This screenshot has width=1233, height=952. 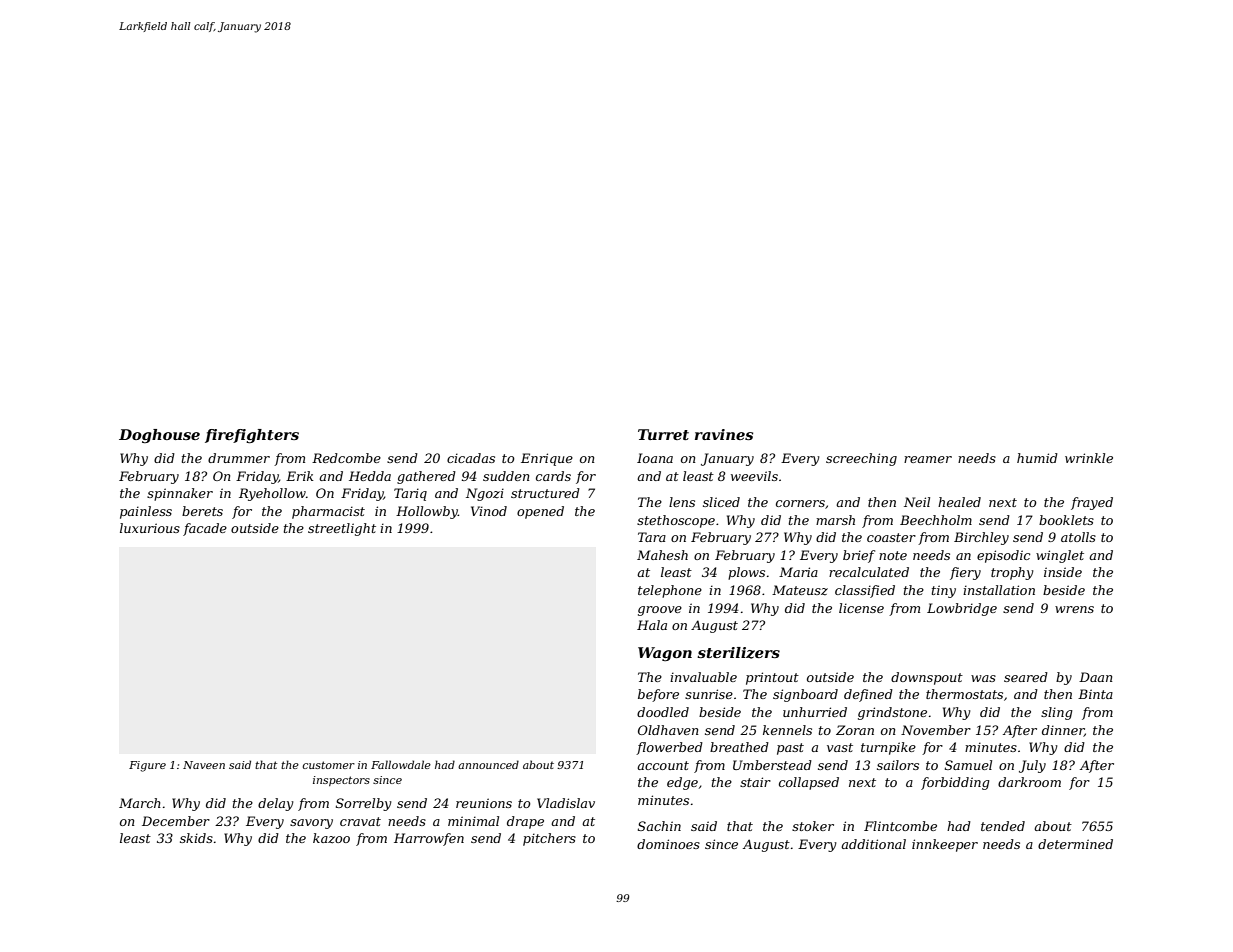 I want to click on cicadas, so click(x=471, y=458).
